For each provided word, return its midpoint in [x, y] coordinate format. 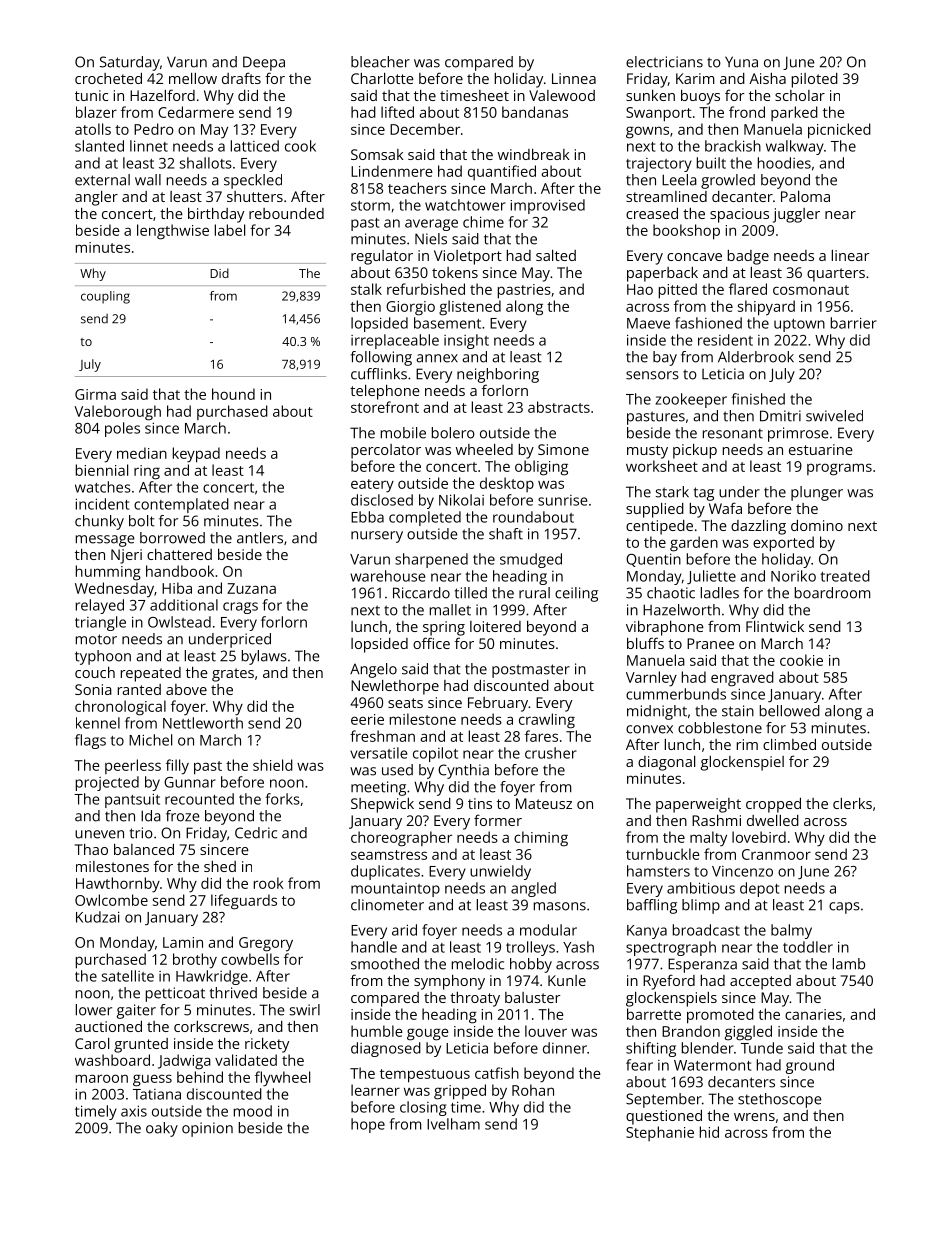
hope [368, 1125]
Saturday [130, 63]
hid [709, 1132]
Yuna [741, 62]
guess [152, 1080]
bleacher [380, 62]
